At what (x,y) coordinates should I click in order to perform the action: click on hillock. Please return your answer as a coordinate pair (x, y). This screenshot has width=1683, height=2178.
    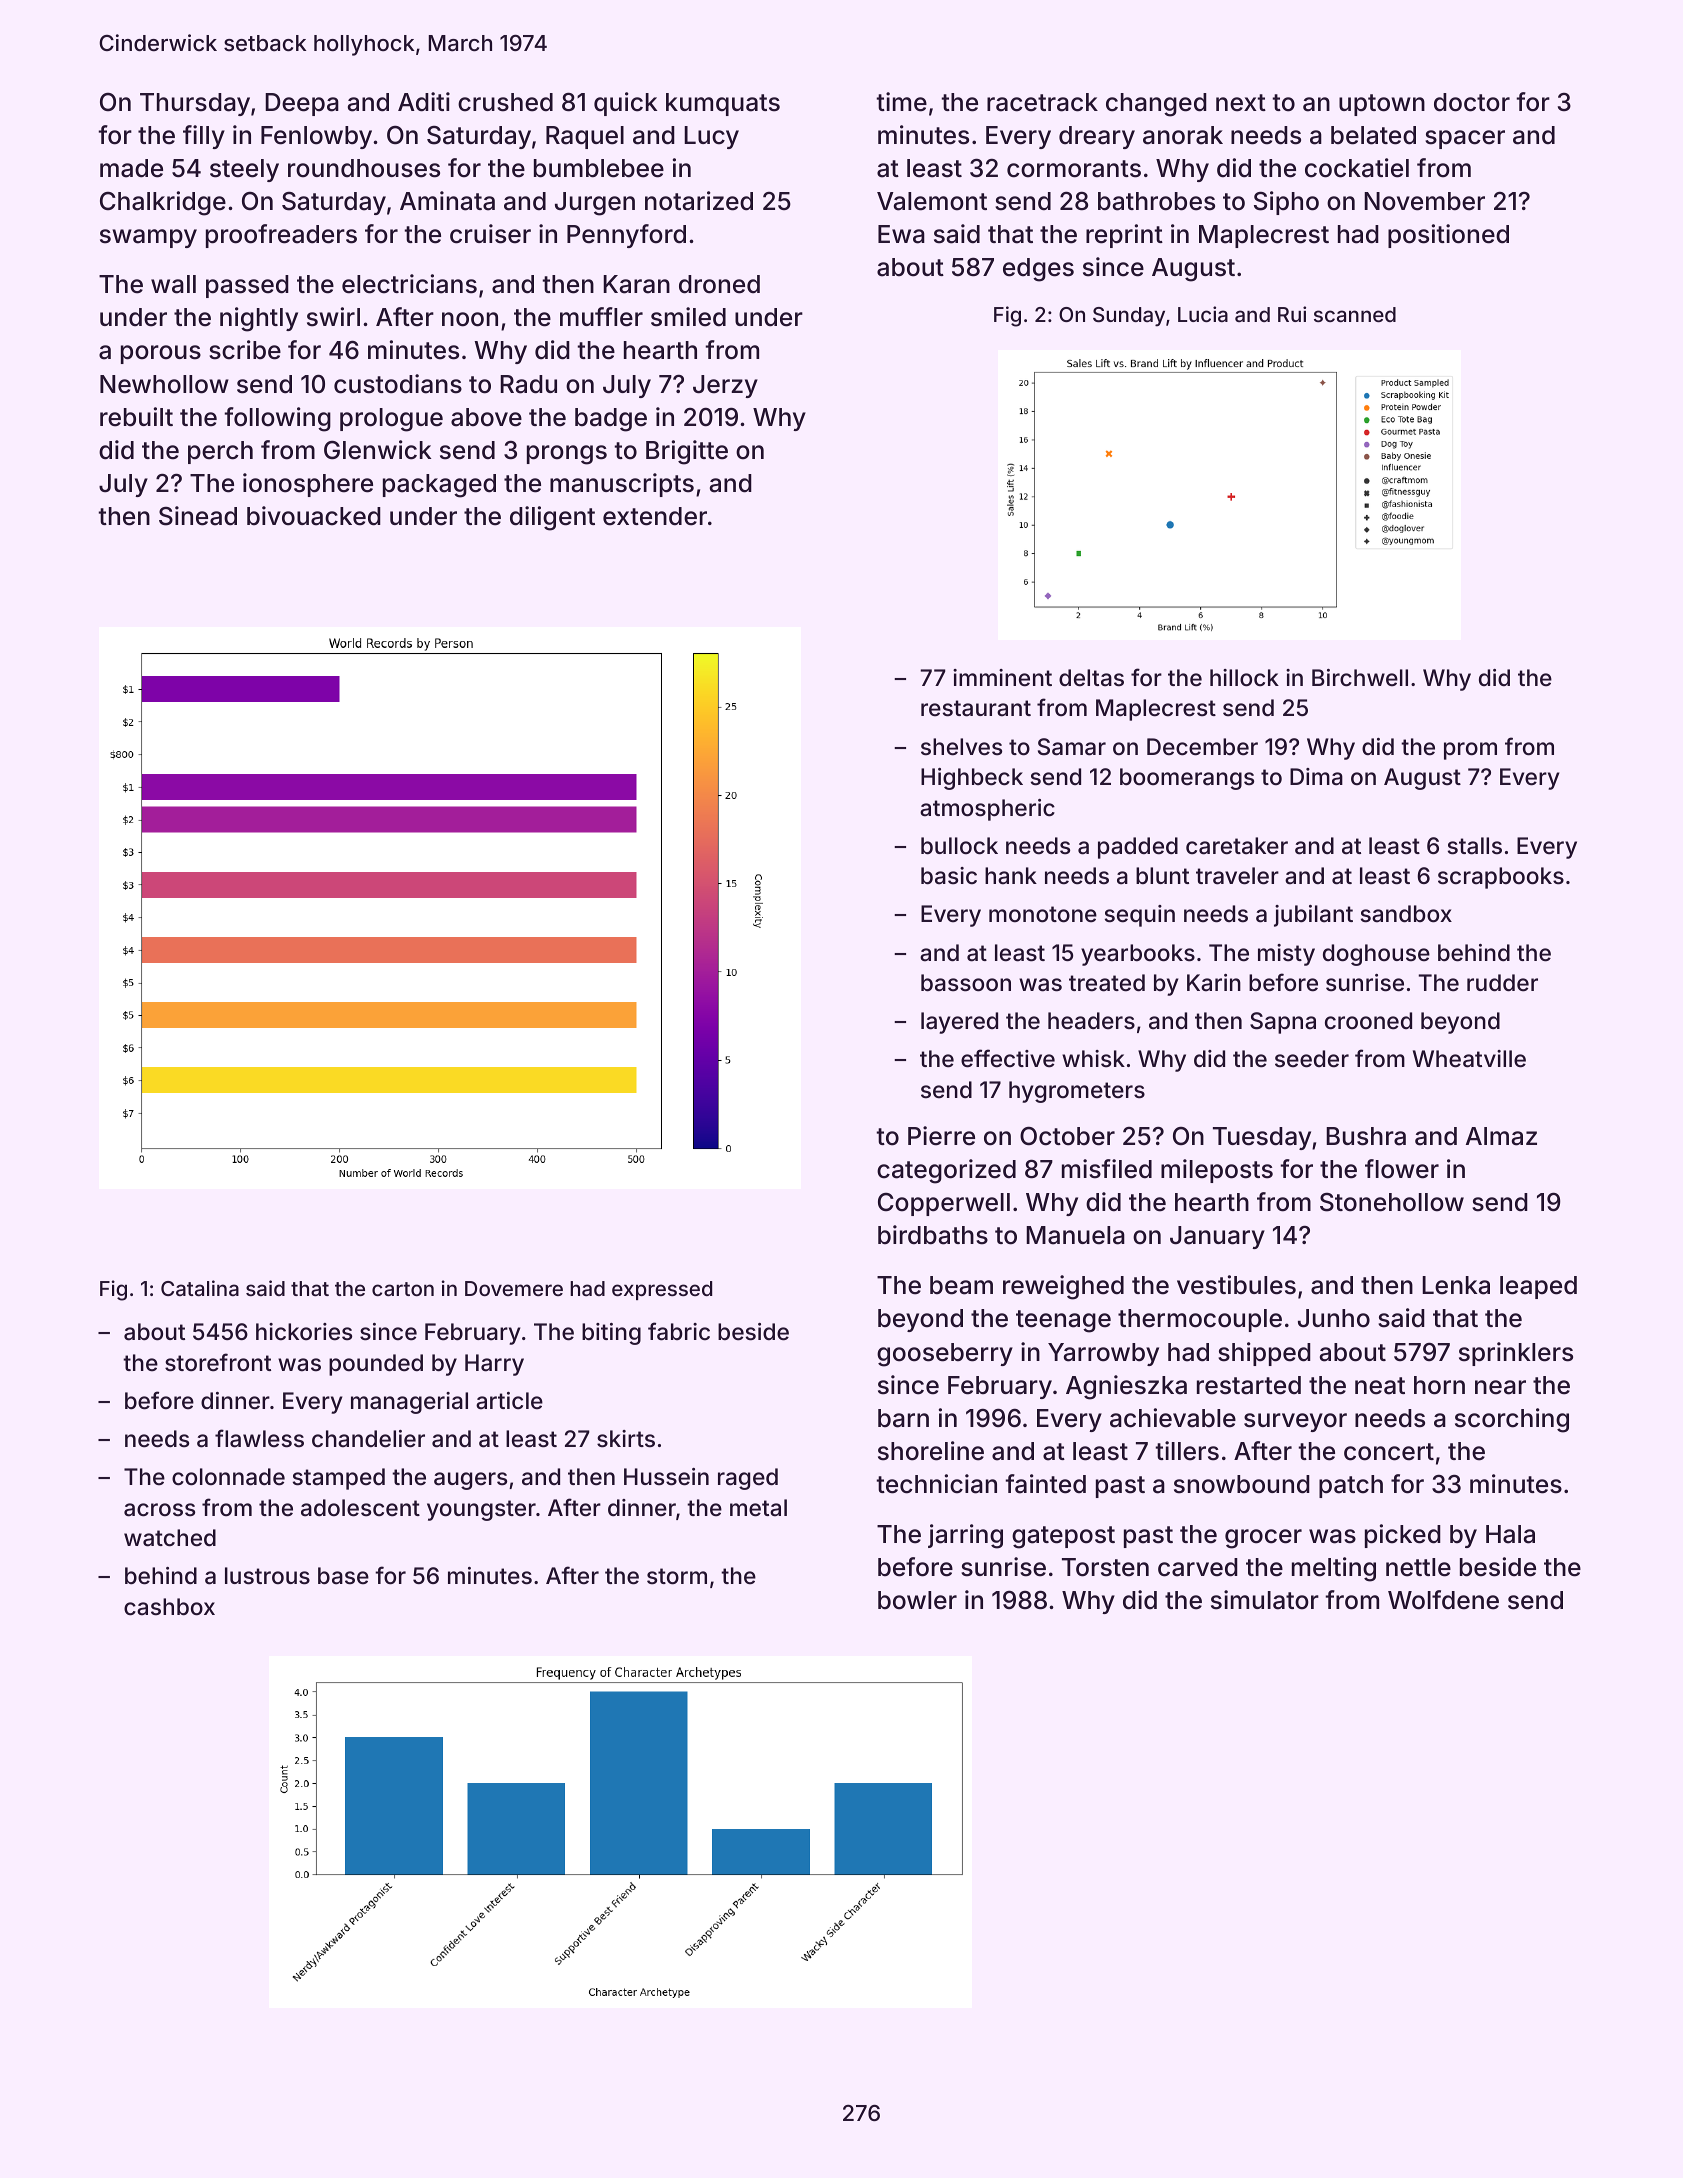
    Looking at the image, I should click on (1244, 678).
